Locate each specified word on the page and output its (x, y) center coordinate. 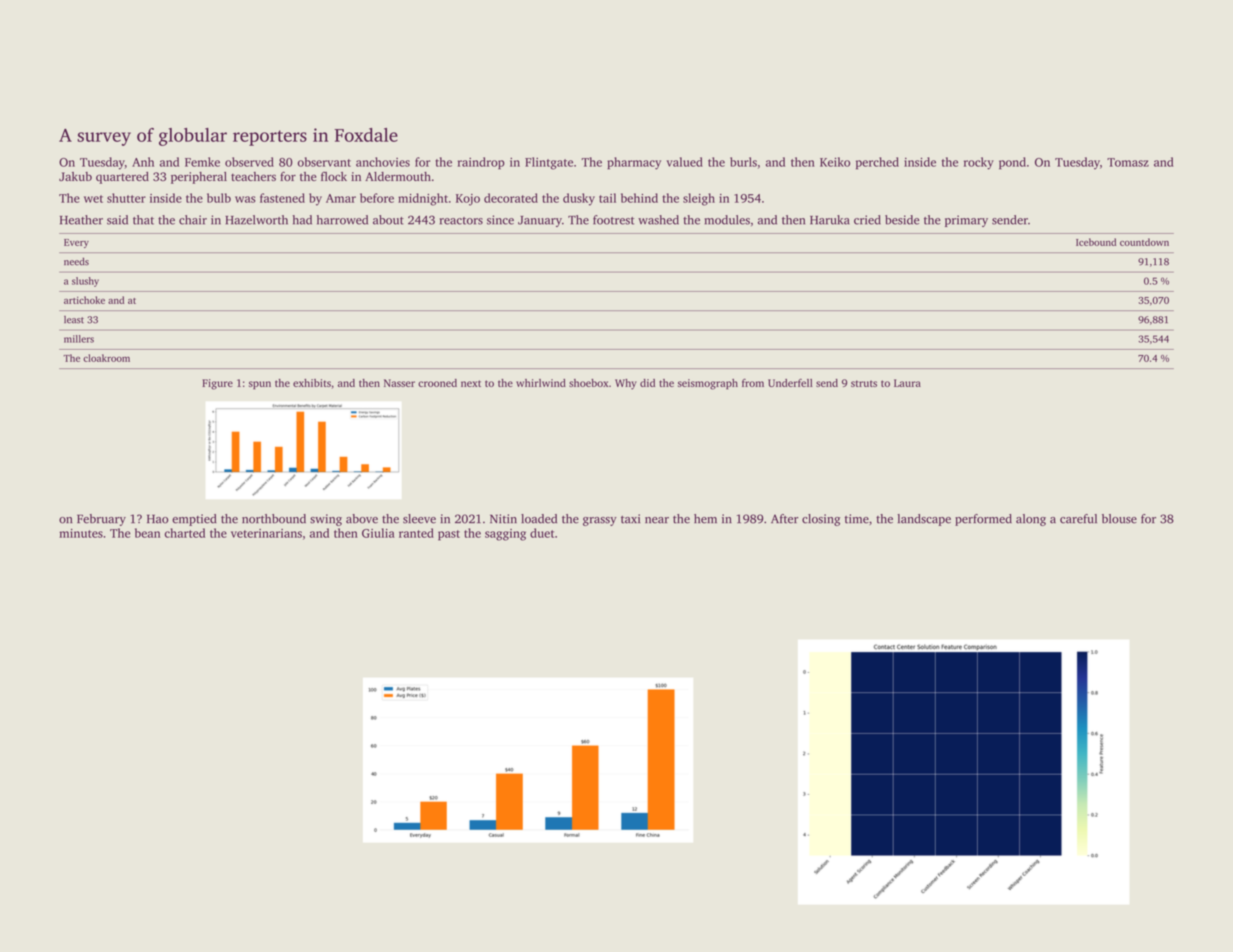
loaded (539, 519)
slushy (85, 282)
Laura (907, 383)
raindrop (481, 163)
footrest (614, 220)
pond (1012, 163)
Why (626, 384)
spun (260, 385)
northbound (274, 519)
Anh (143, 162)
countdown (1144, 242)
